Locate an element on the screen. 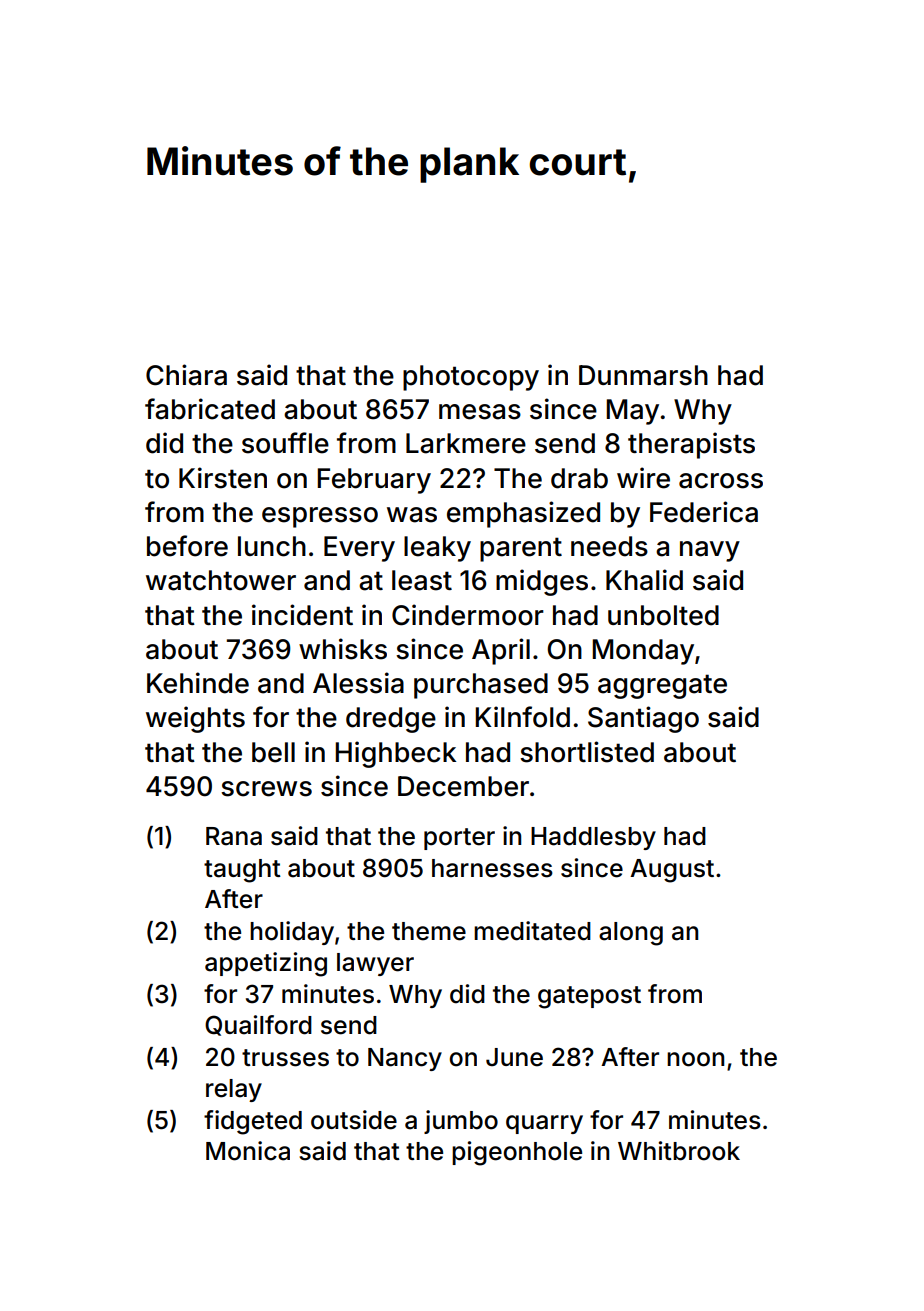 Image resolution: width=924 pixels, height=1311 pixels. Monica is located at coordinates (248, 1151).
